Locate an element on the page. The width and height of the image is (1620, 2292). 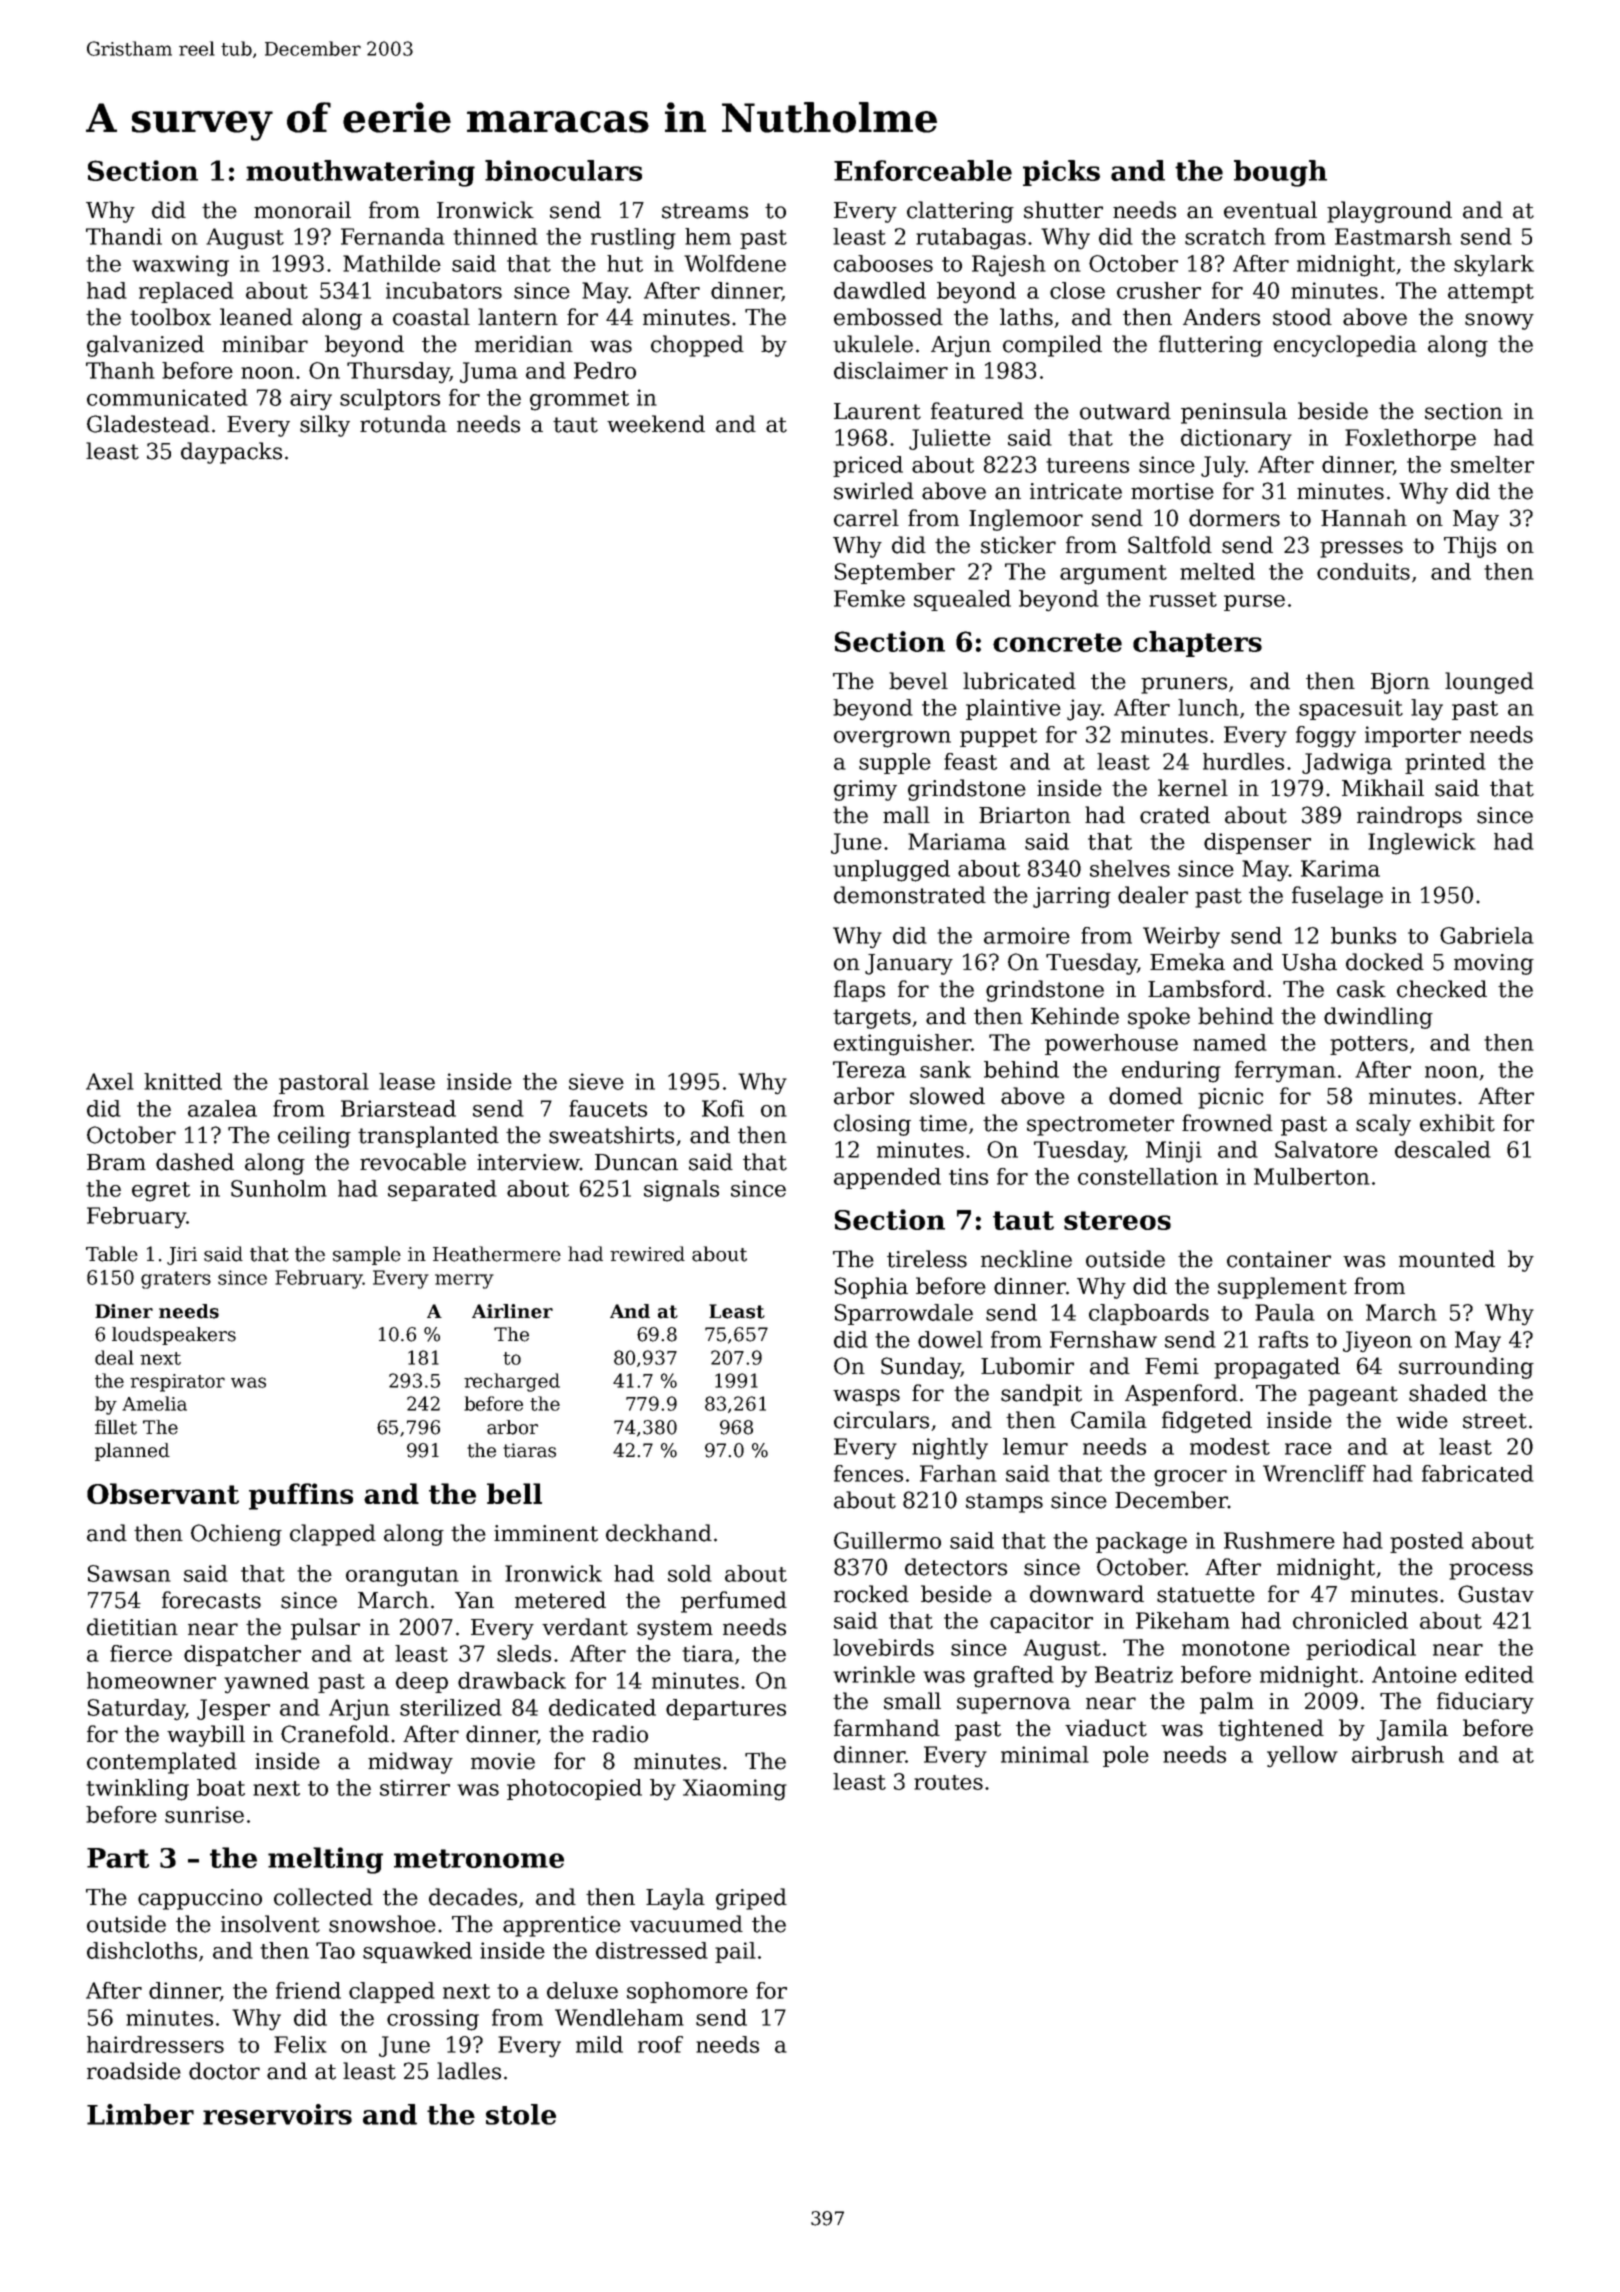
sculptors is located at coordinates (390, 399).
